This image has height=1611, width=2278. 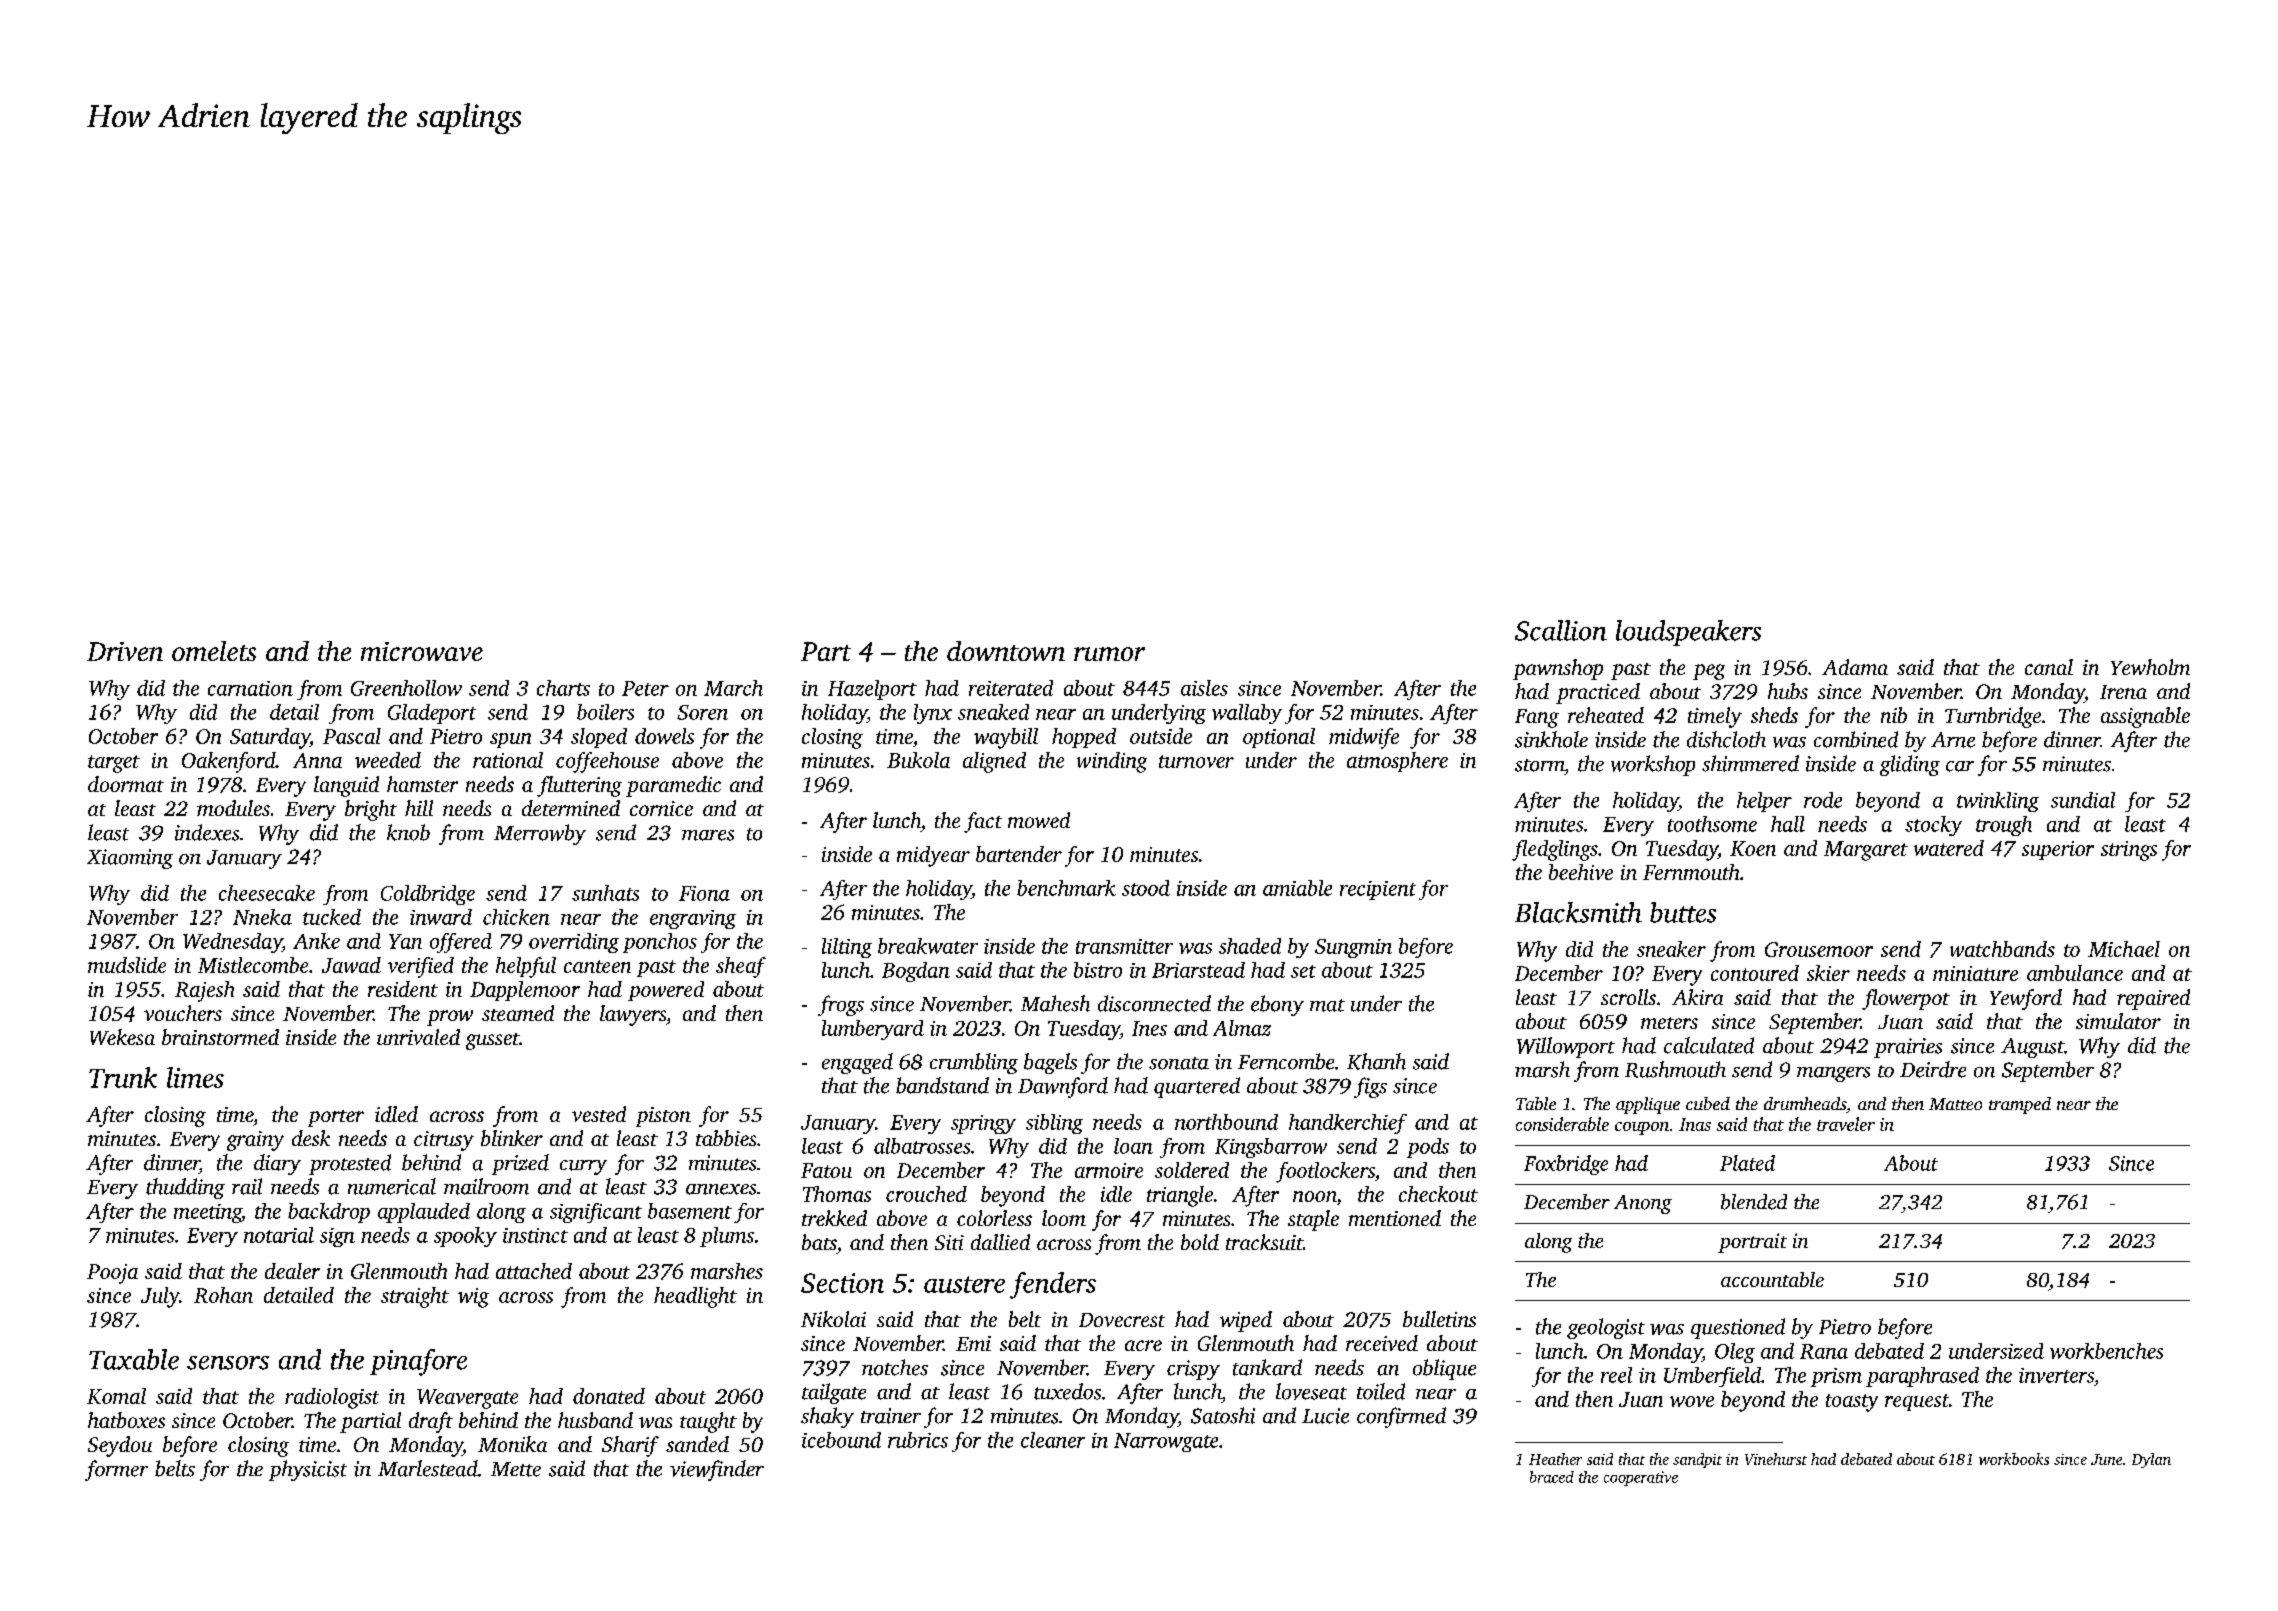 I want to click on austere, so click(x=964, y=1284).
